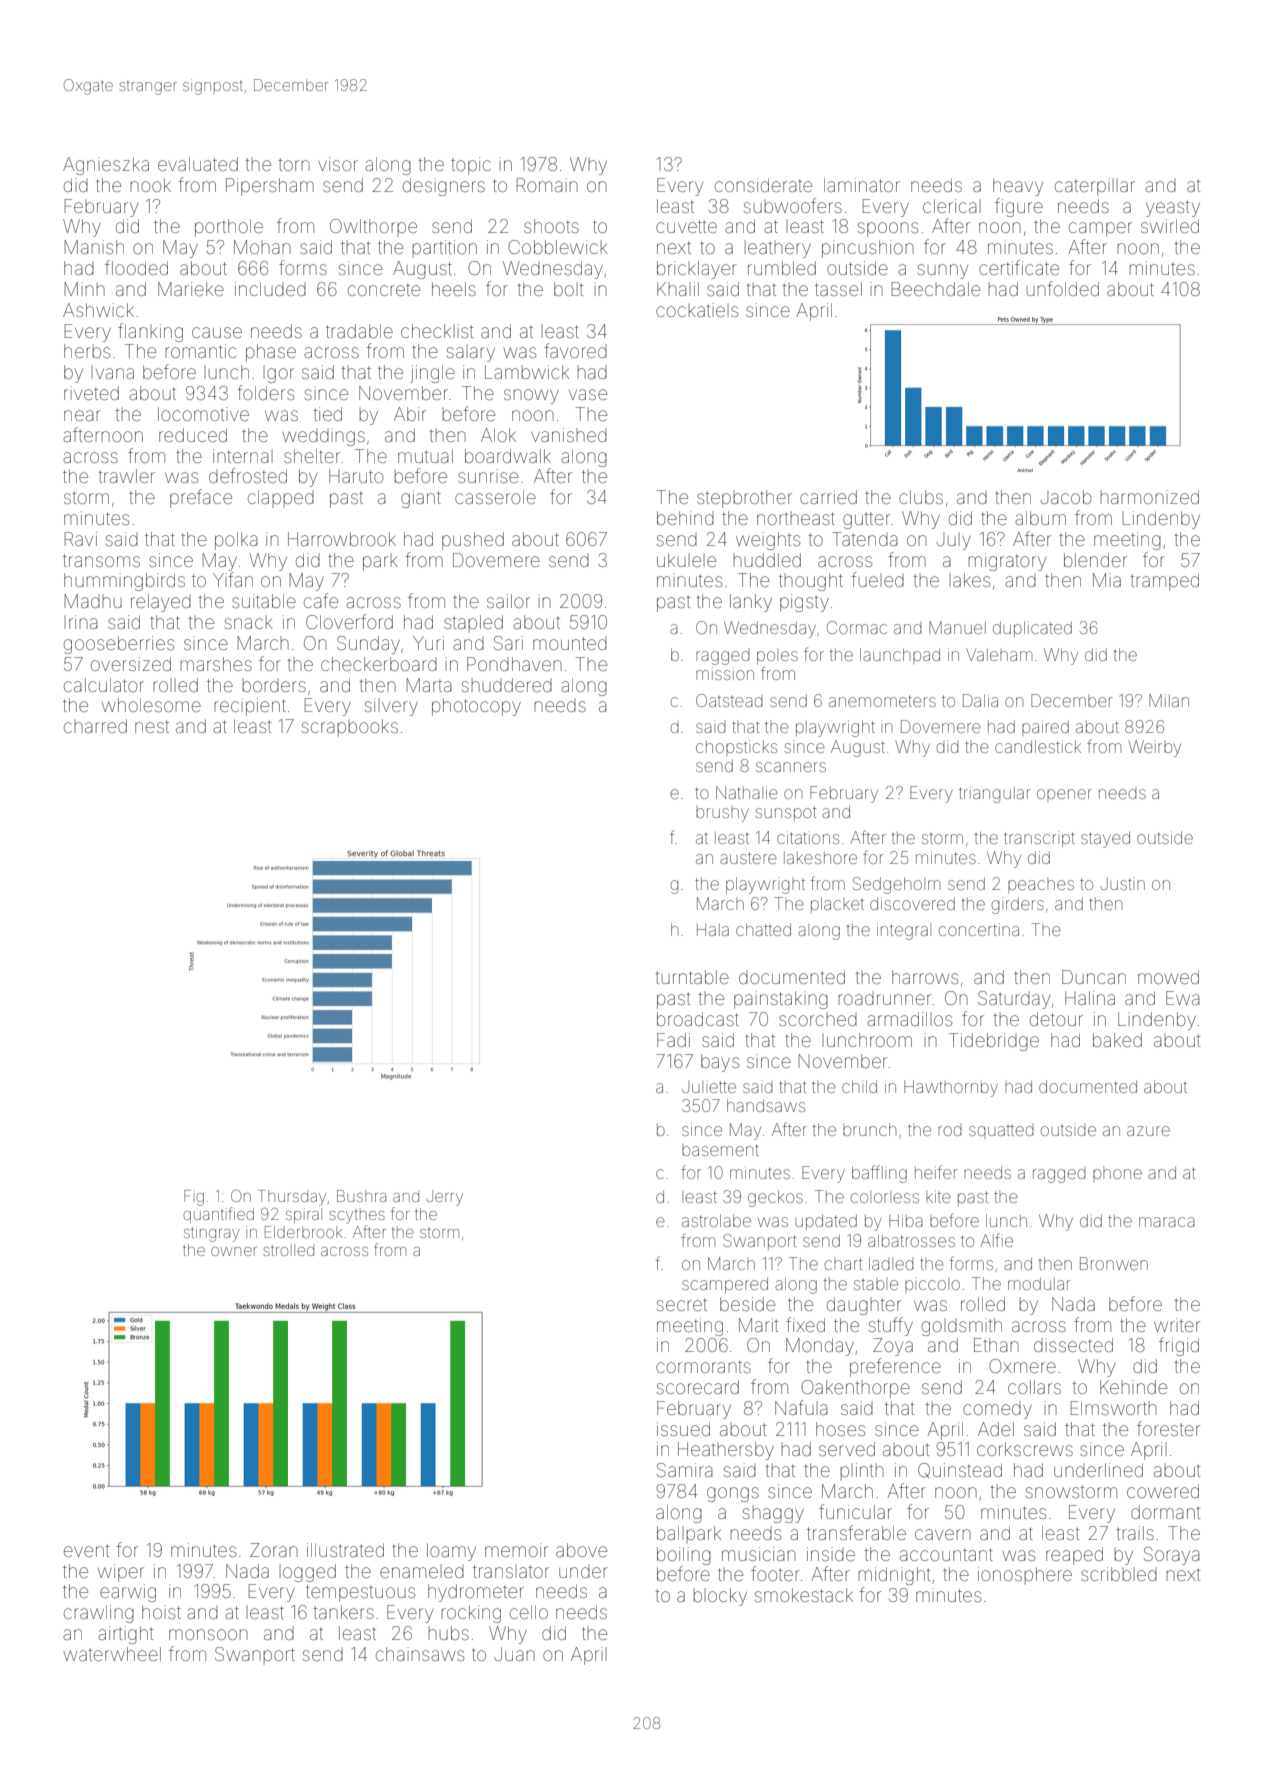  What do you see at coordinates (1183, 998) in the document?
I see `Ewa` at bounding box center [1183, 998].
